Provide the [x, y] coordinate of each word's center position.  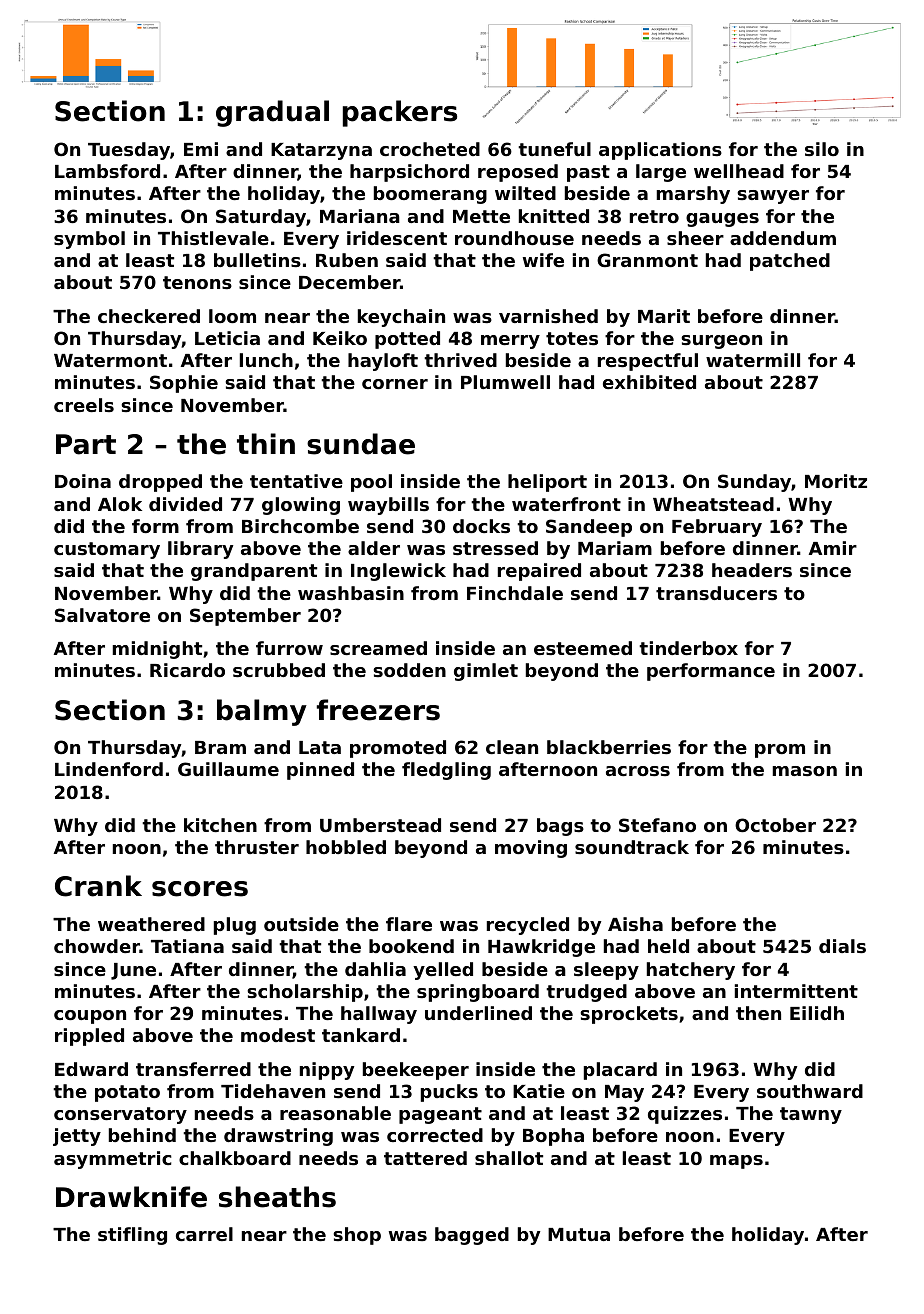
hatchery [691, 971]
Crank [98, 886]
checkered [149, 316]
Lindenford [109, 769]
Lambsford [107, 171]
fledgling [446, 771]
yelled [443, 971]
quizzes [685, 1115]
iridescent [397, 238]
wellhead [739, 171]
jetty [77, 1137]
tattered [425, 1158]
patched [790, 262]
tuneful [554, 149]
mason [804, 771]
